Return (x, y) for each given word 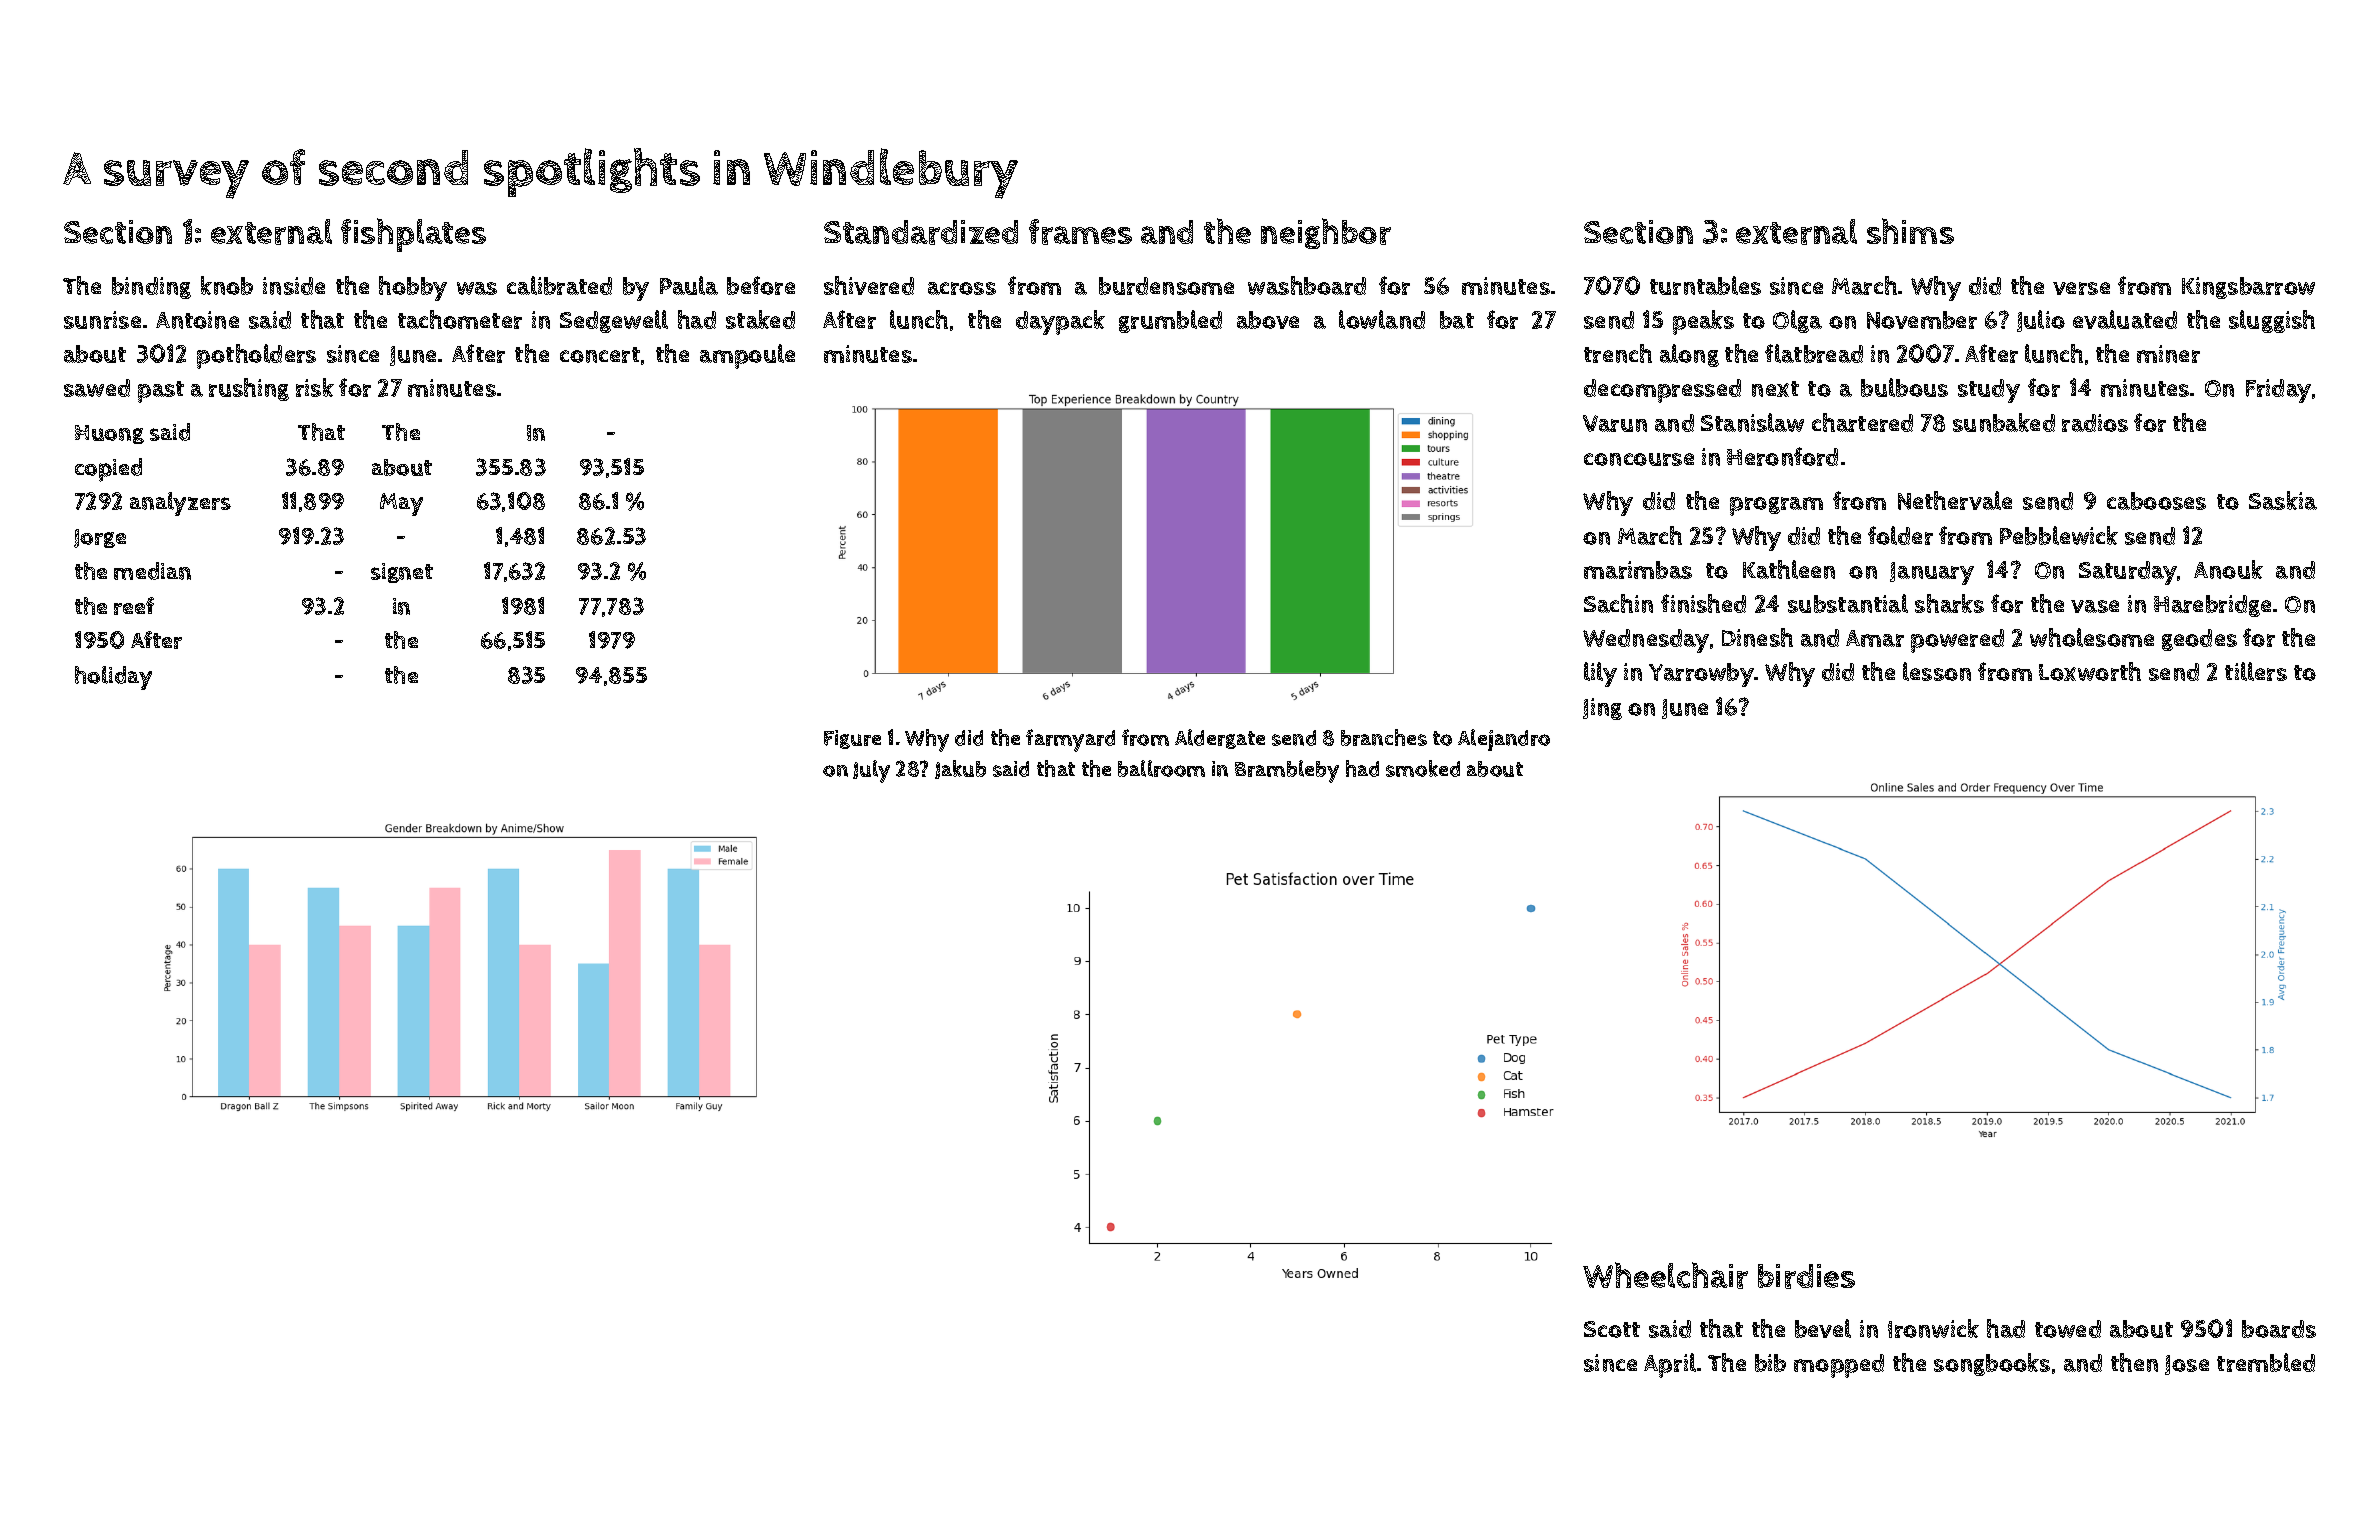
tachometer (460, 319)
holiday (113, 678)
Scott (1612, 1329)
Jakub (960, 769)
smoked (1423, 768)
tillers (2256, 671)
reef (134, 606)
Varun (1615, 423)
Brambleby (1287, 771)
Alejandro (1504, 740)
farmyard (1070, 740)
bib (1770, 1363)
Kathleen (1789, 569)
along (1689, 355)
